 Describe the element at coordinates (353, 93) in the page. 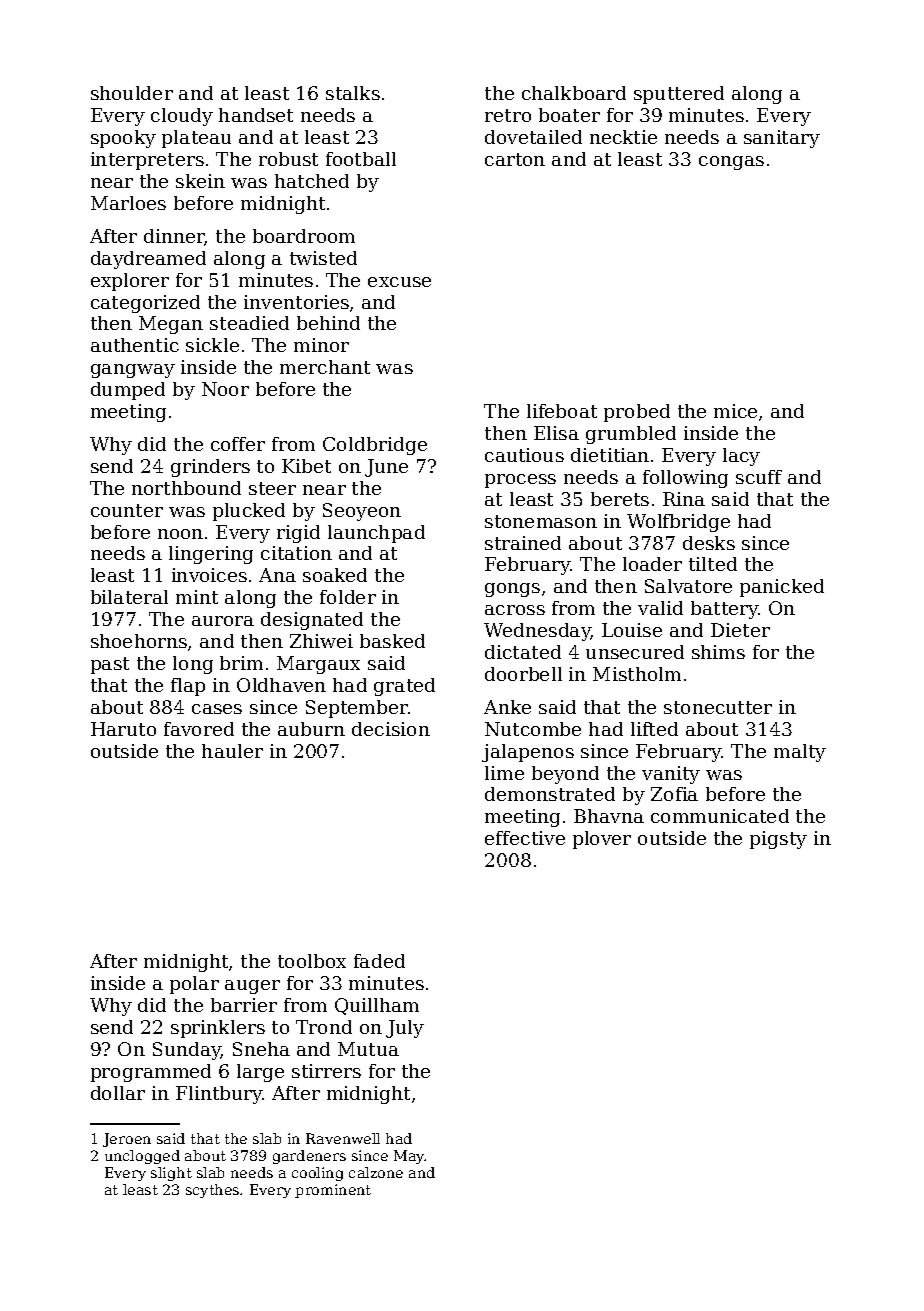

I see `stalks` at that location.
